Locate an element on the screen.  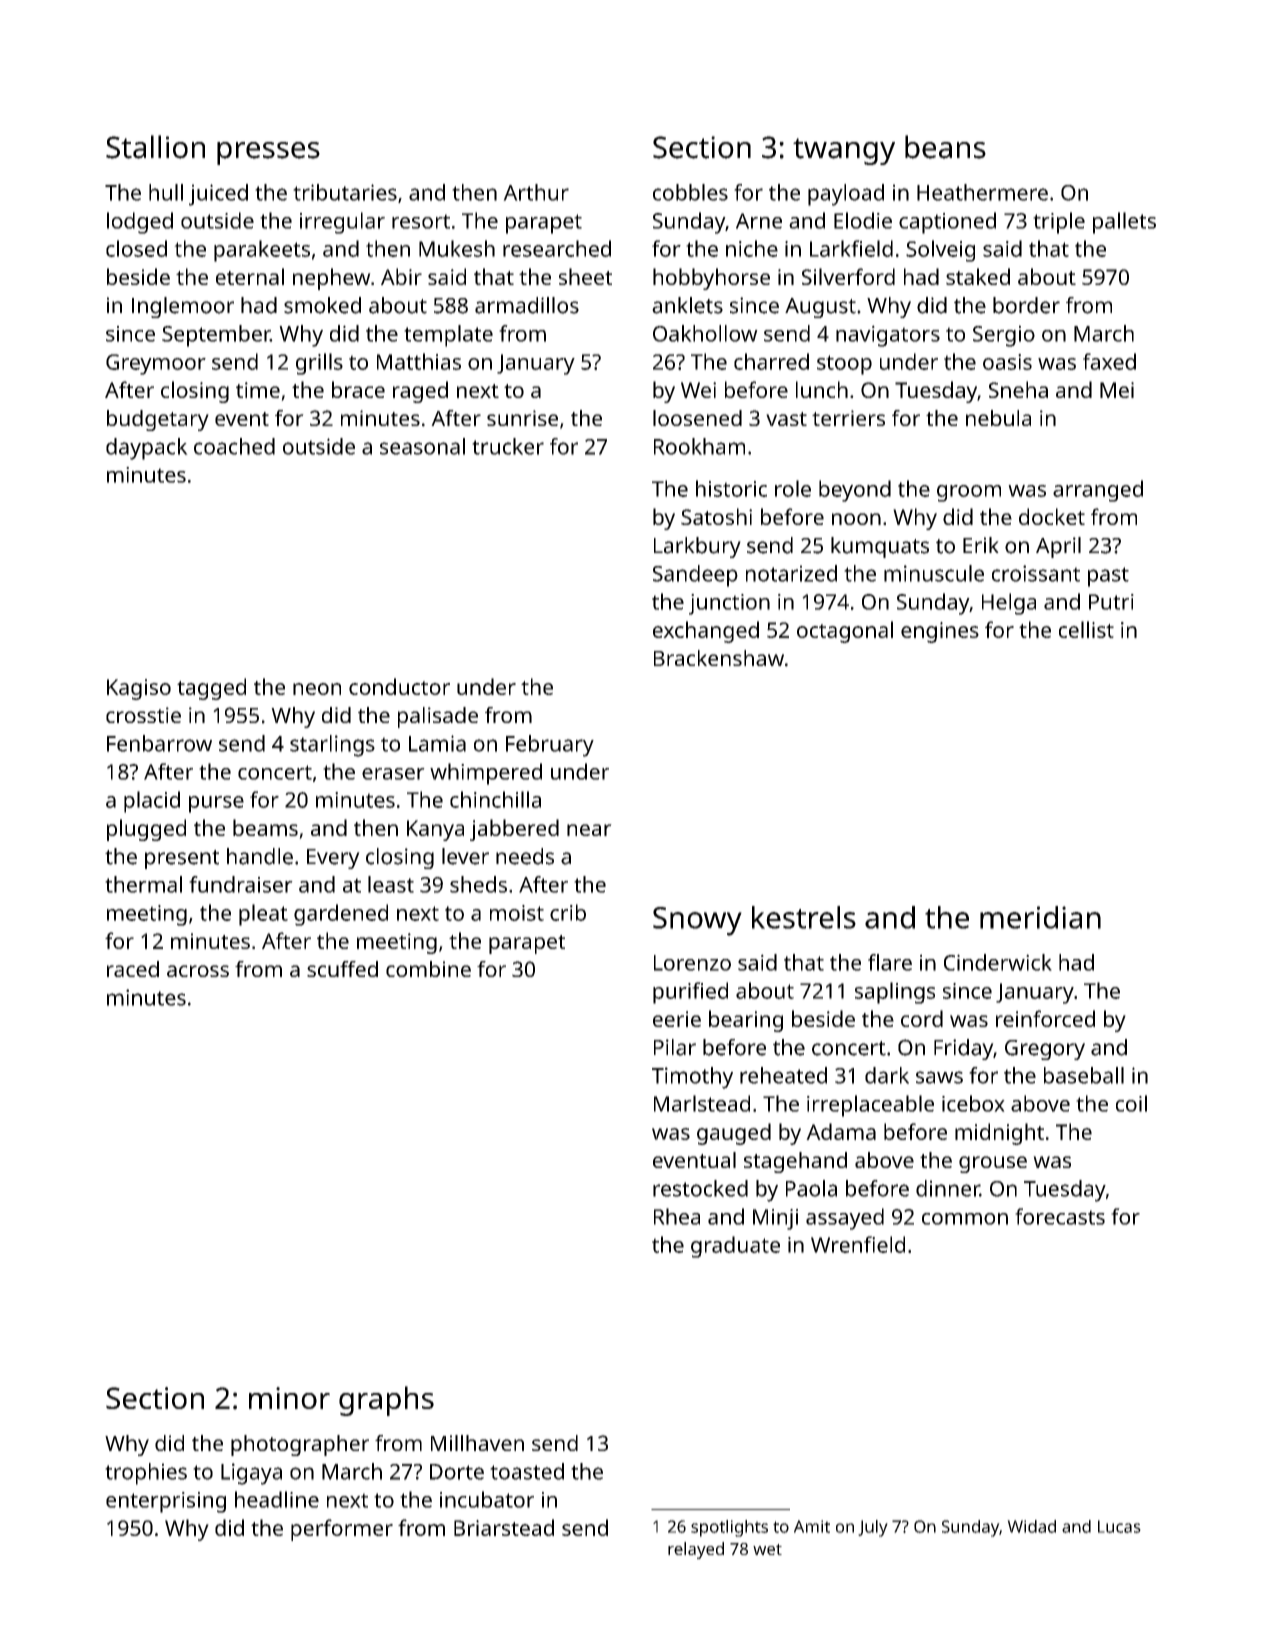
palisade is located at coordinates (438, 717).
